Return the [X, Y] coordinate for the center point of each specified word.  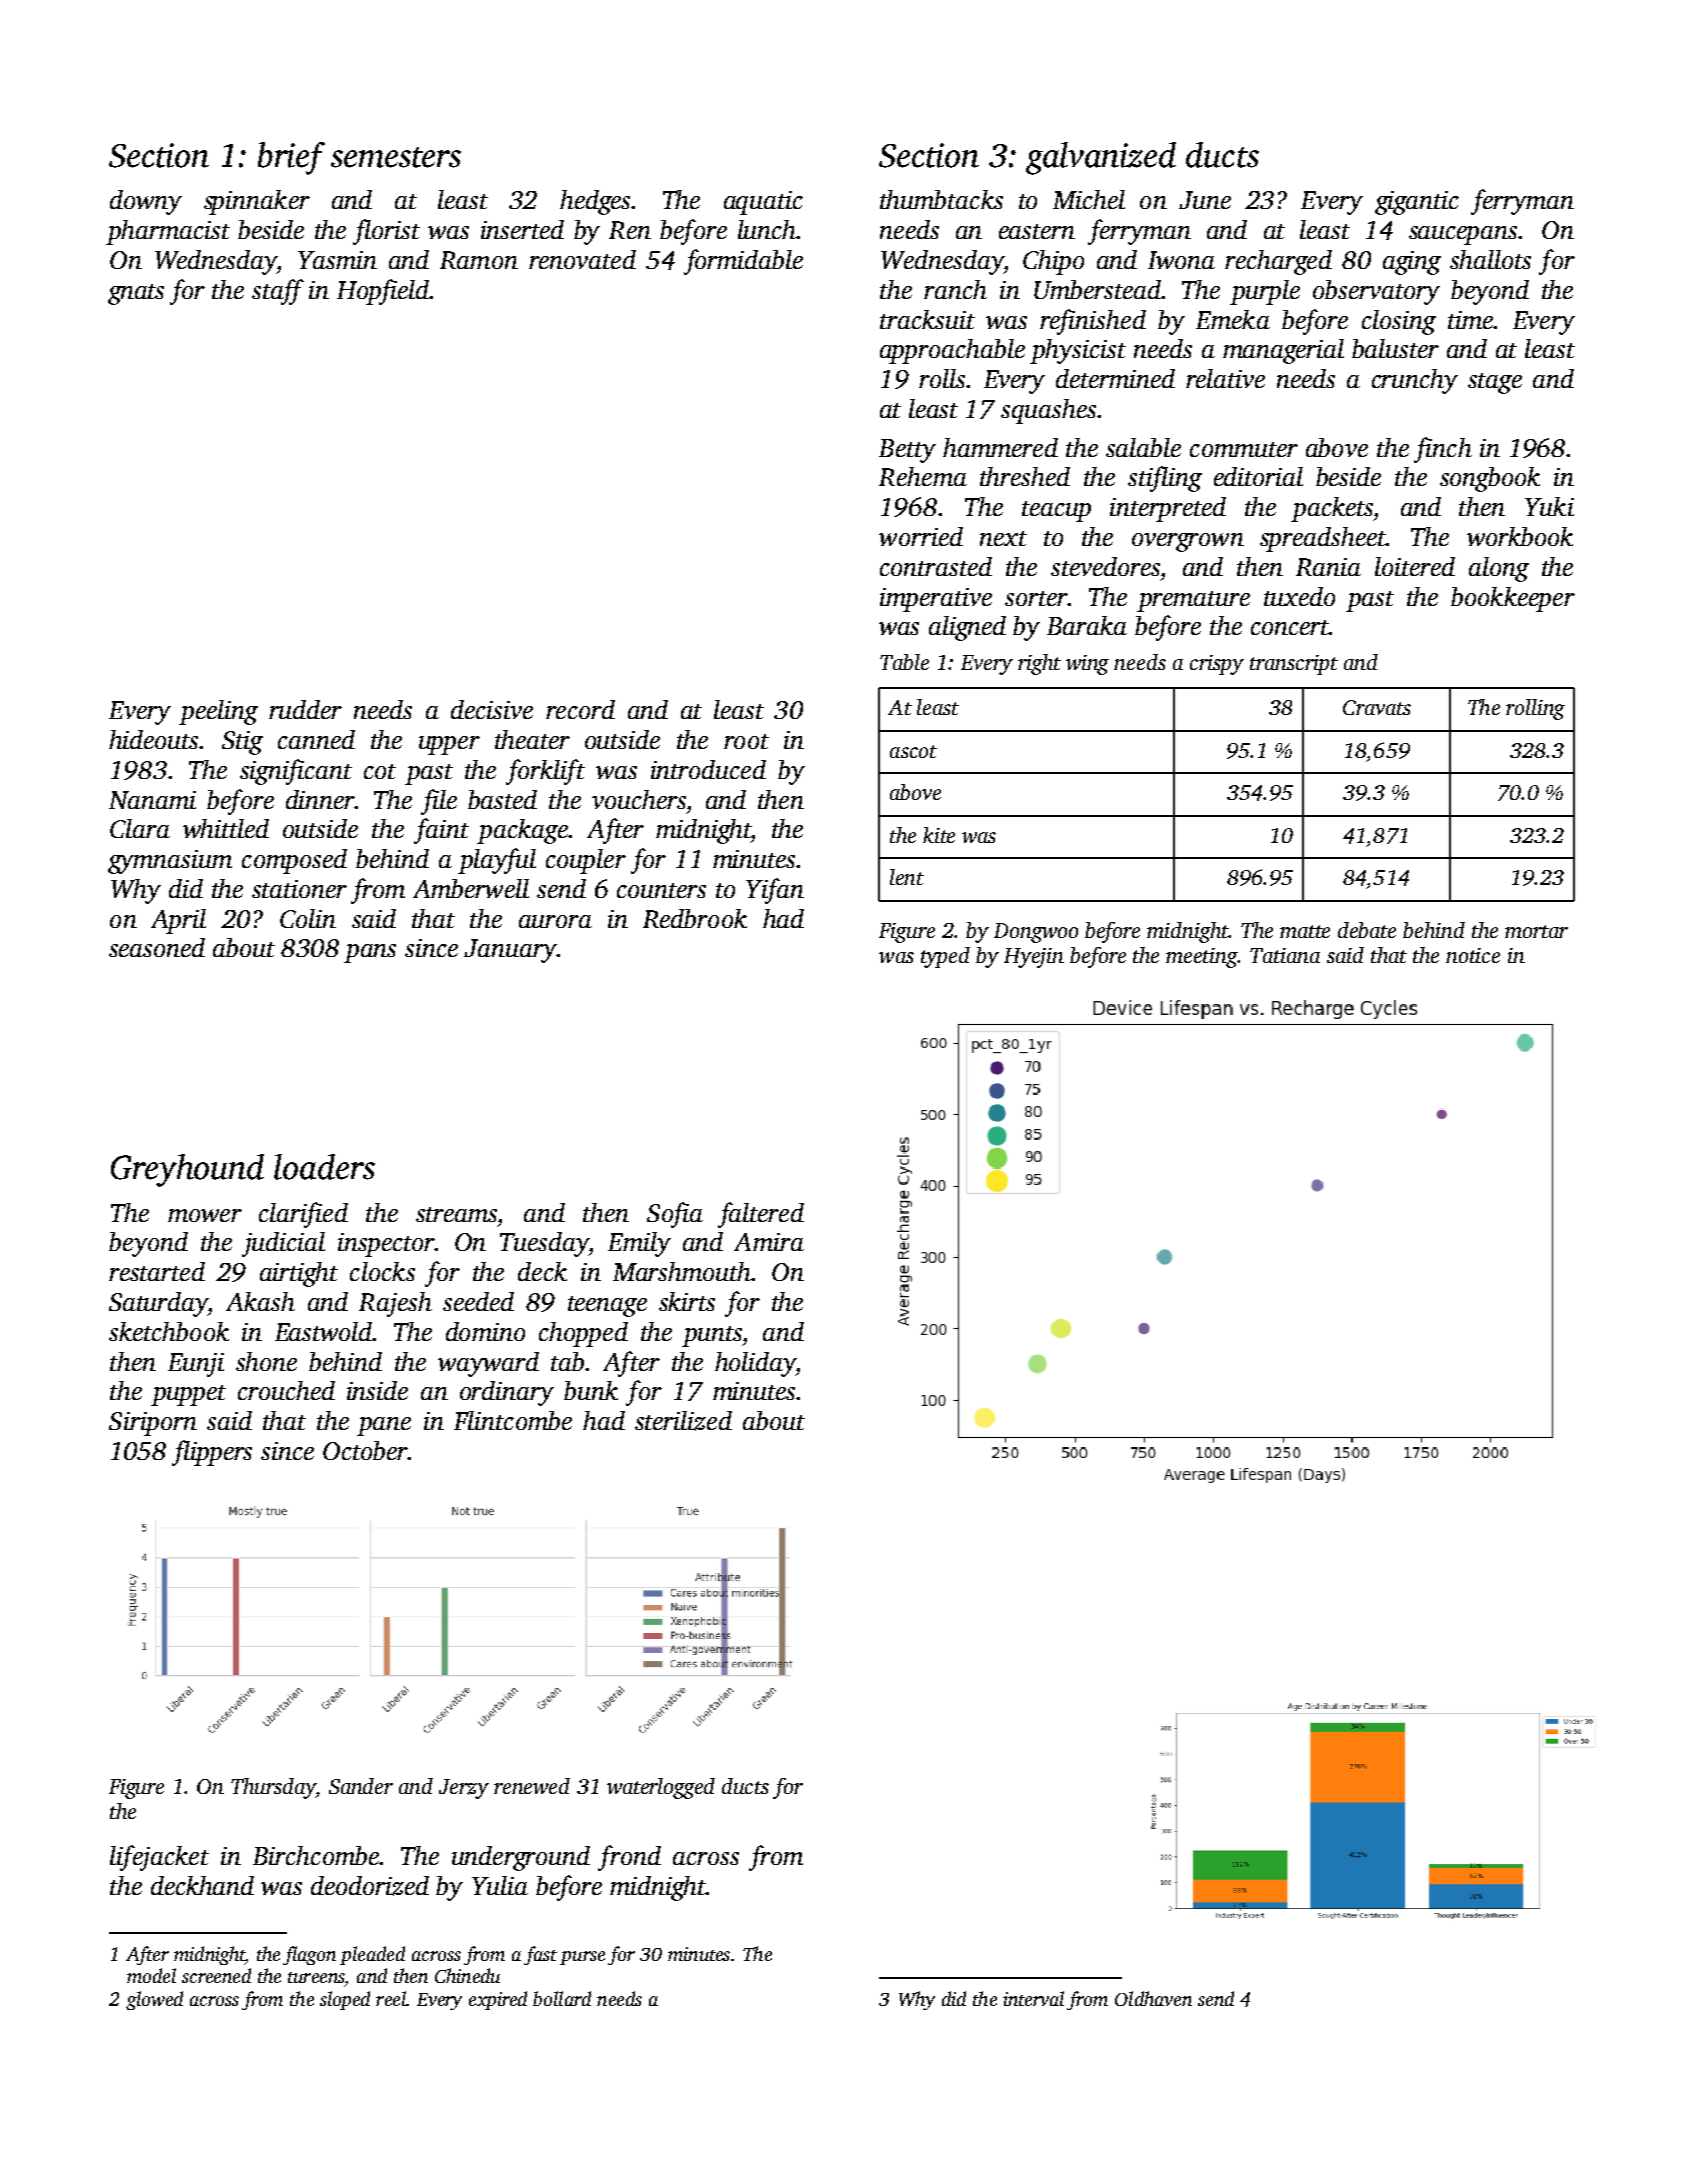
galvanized [1101, 158]
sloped [345, 2000]
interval [1033, 1998]
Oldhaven [1153, 1998]
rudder [305, 709]
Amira [769, 1242]
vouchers [639, 799]
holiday [755, 1364]
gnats [136, 294]
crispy [1217, 665]
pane [384, 1426]
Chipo [1053, 262]
